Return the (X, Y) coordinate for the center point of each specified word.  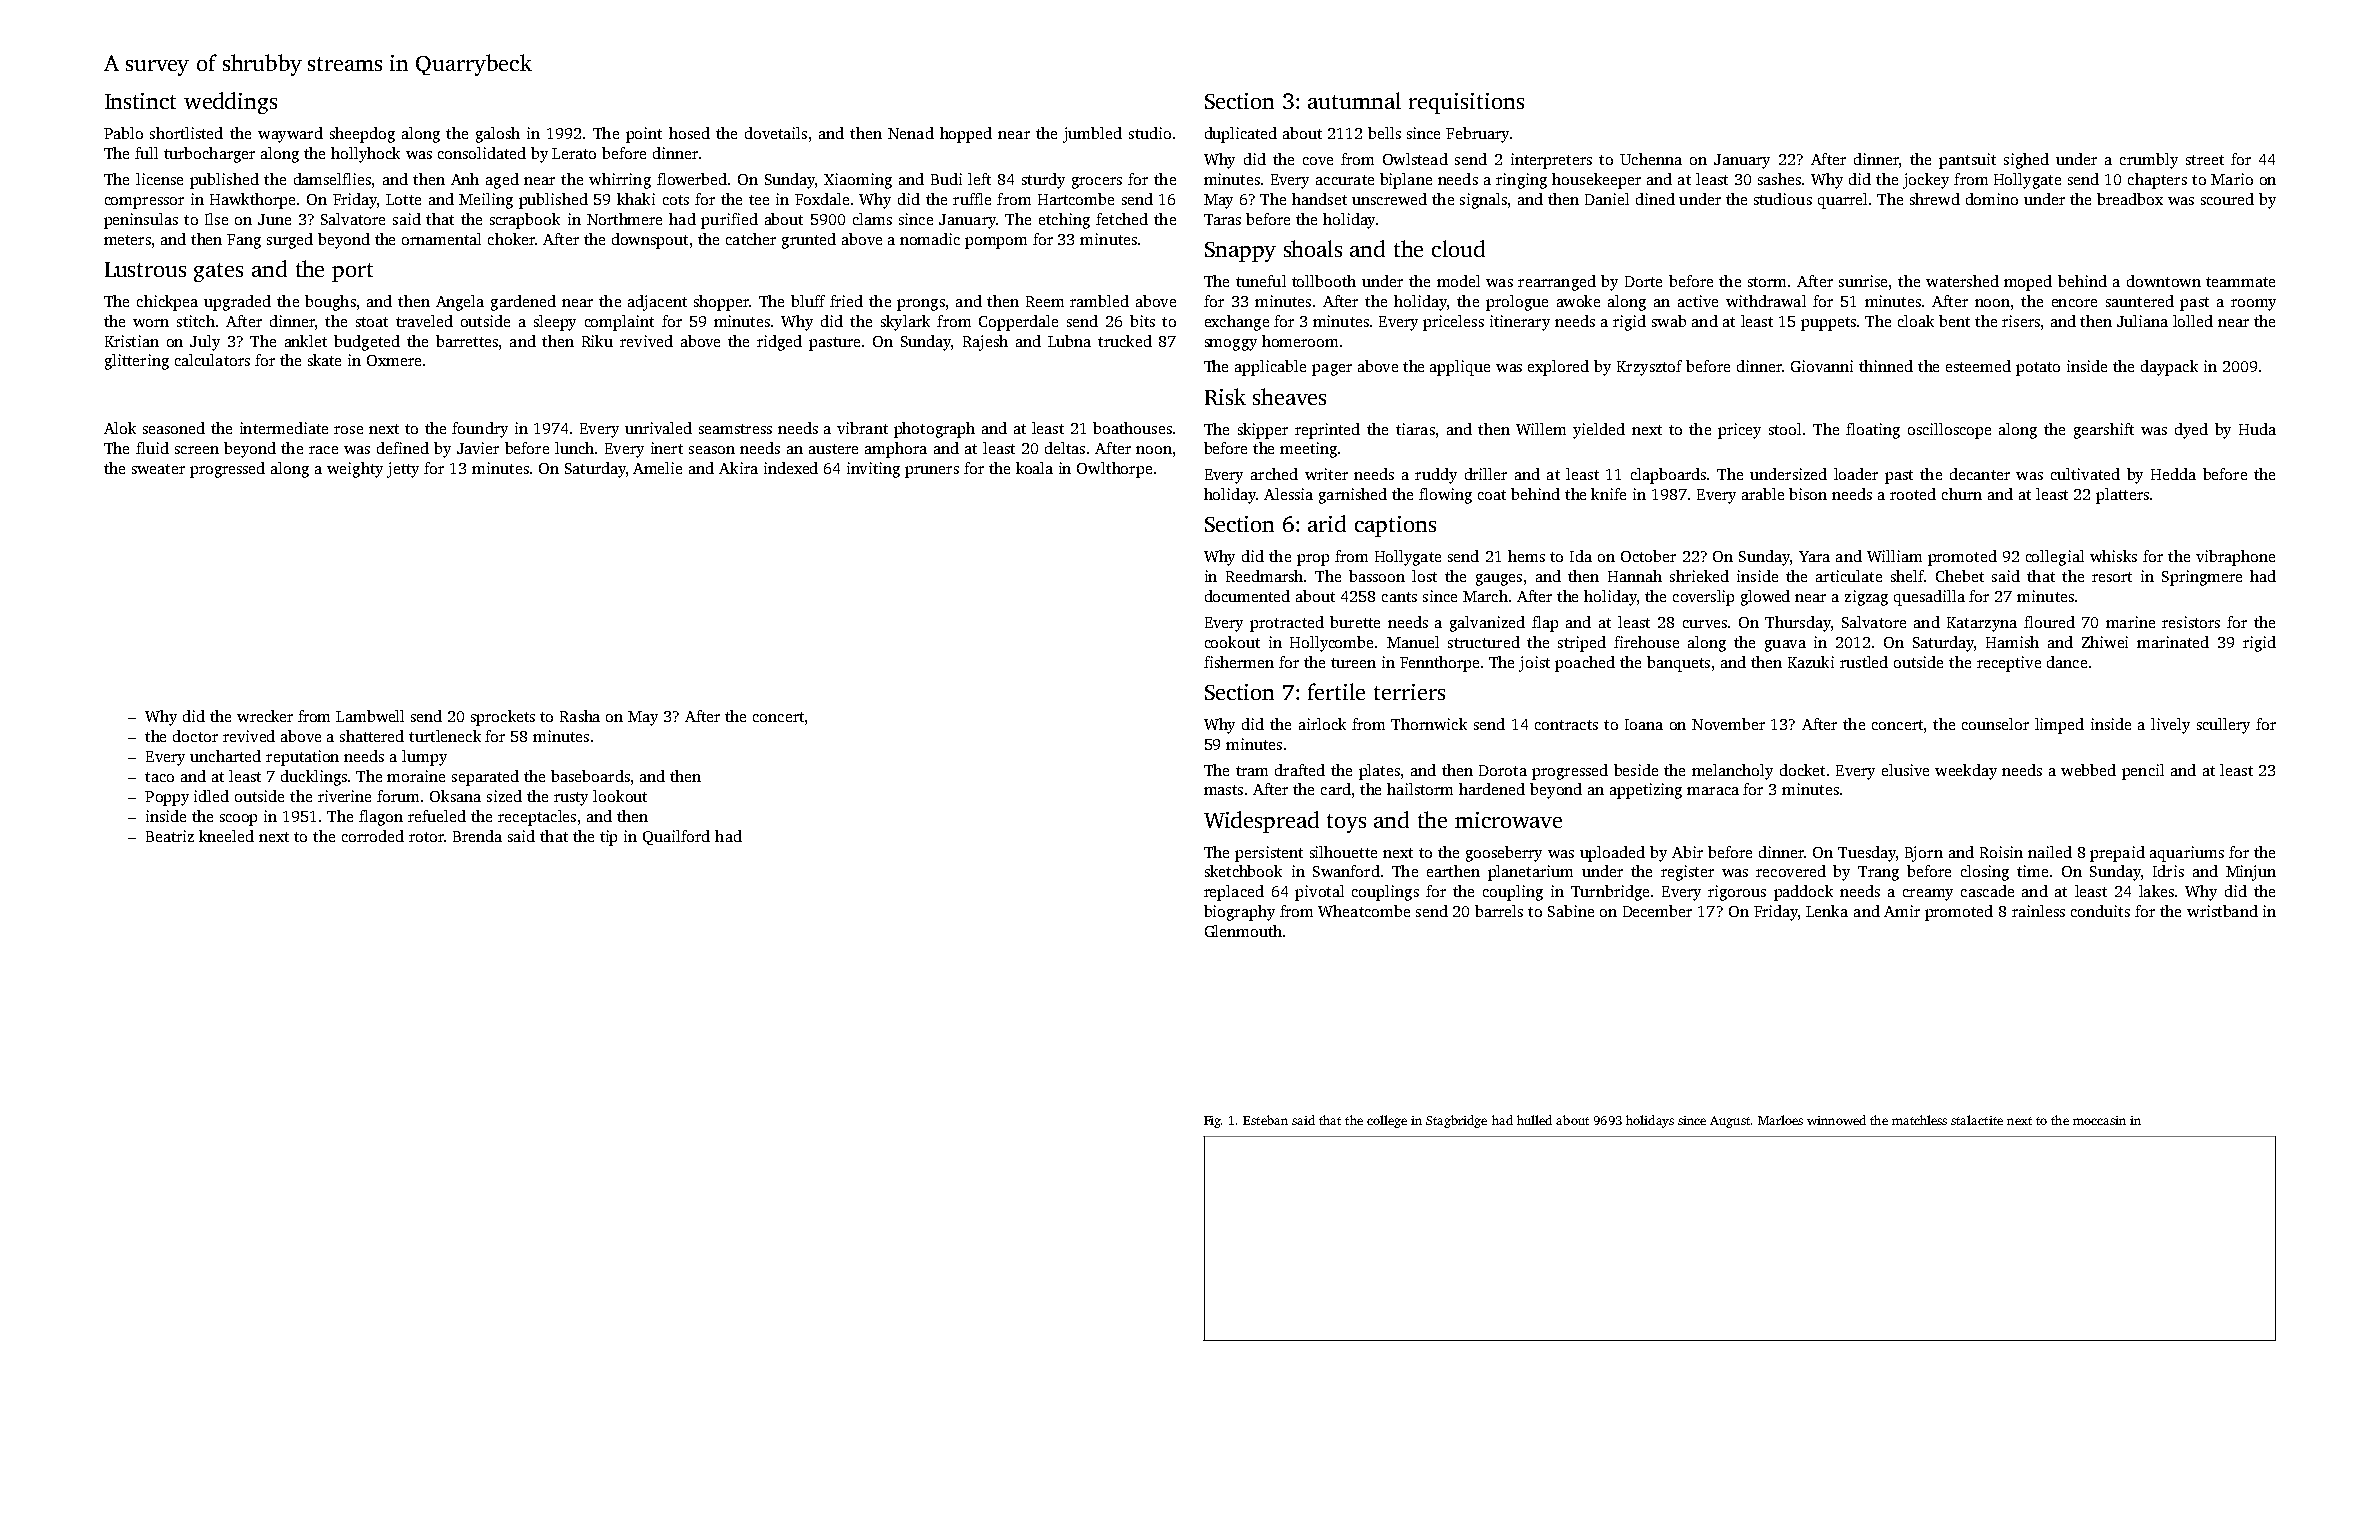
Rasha (580, 716)
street (2205, 160)
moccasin (2099, 1120)
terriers (1409, 692)
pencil (2143, 772)
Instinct (140, 101)
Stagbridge (1456, 1121)
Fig (1213, 1122)
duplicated (1241, 135)
